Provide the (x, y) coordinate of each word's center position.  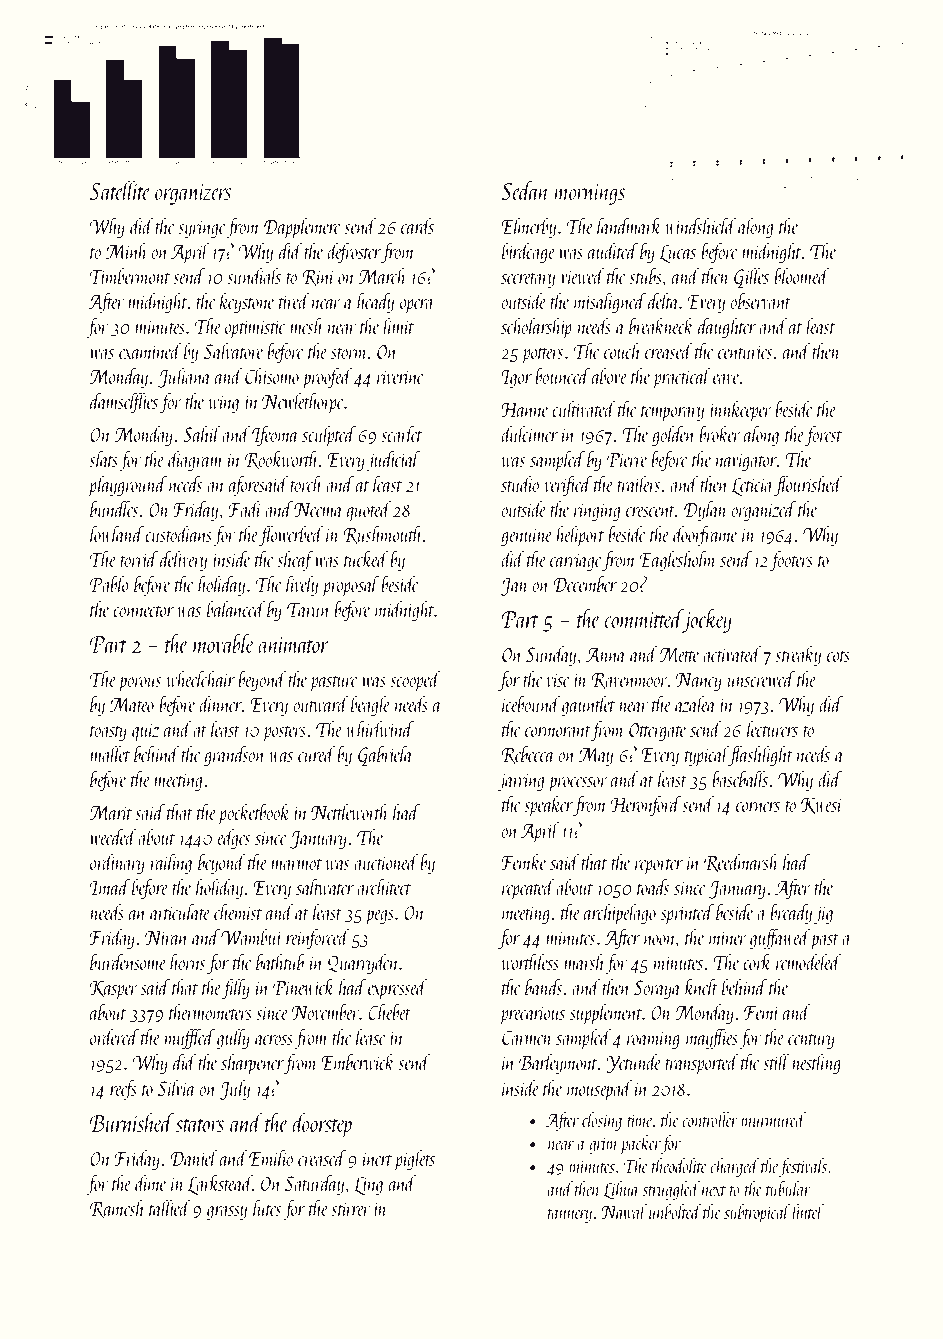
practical (682, 378)
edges (234, 838)
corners (758, 807)
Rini (318, 277)
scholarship (536, 328)
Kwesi (822, 805)
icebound (531, 703)
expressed (397, 989)
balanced (236, 608)
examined (150, 351)
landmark (629, 225)
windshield (700, 225)
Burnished (132, 1122)
